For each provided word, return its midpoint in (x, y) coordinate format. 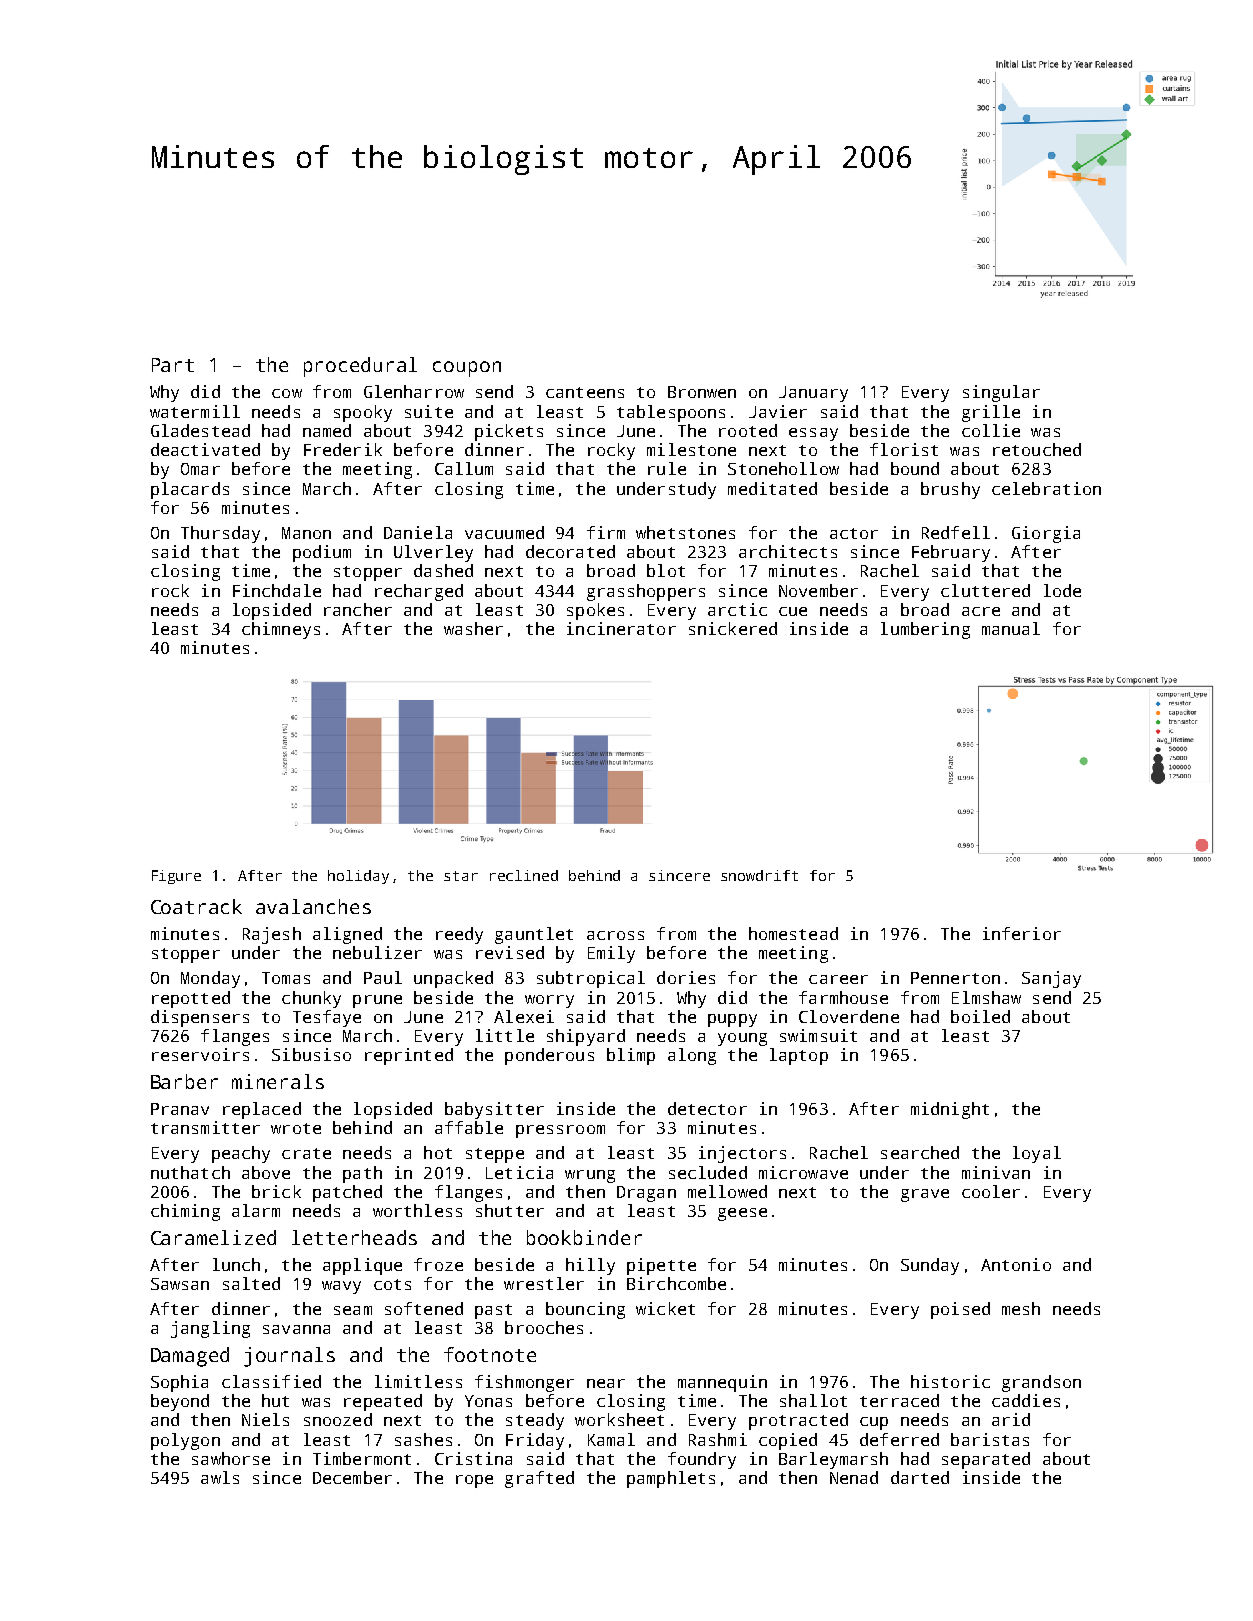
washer (473, 628)
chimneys (281, 630)
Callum (464, 468)
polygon (185, 1441)
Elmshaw (986, 997)
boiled (980, 1016)
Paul (383, 977)
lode (1062, 590)
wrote (296, 1128)
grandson (1041, 1383)
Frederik (343, 449)
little (505, 1035)
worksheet (619, 1419)
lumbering (925, 630)
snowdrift (759, 875)
